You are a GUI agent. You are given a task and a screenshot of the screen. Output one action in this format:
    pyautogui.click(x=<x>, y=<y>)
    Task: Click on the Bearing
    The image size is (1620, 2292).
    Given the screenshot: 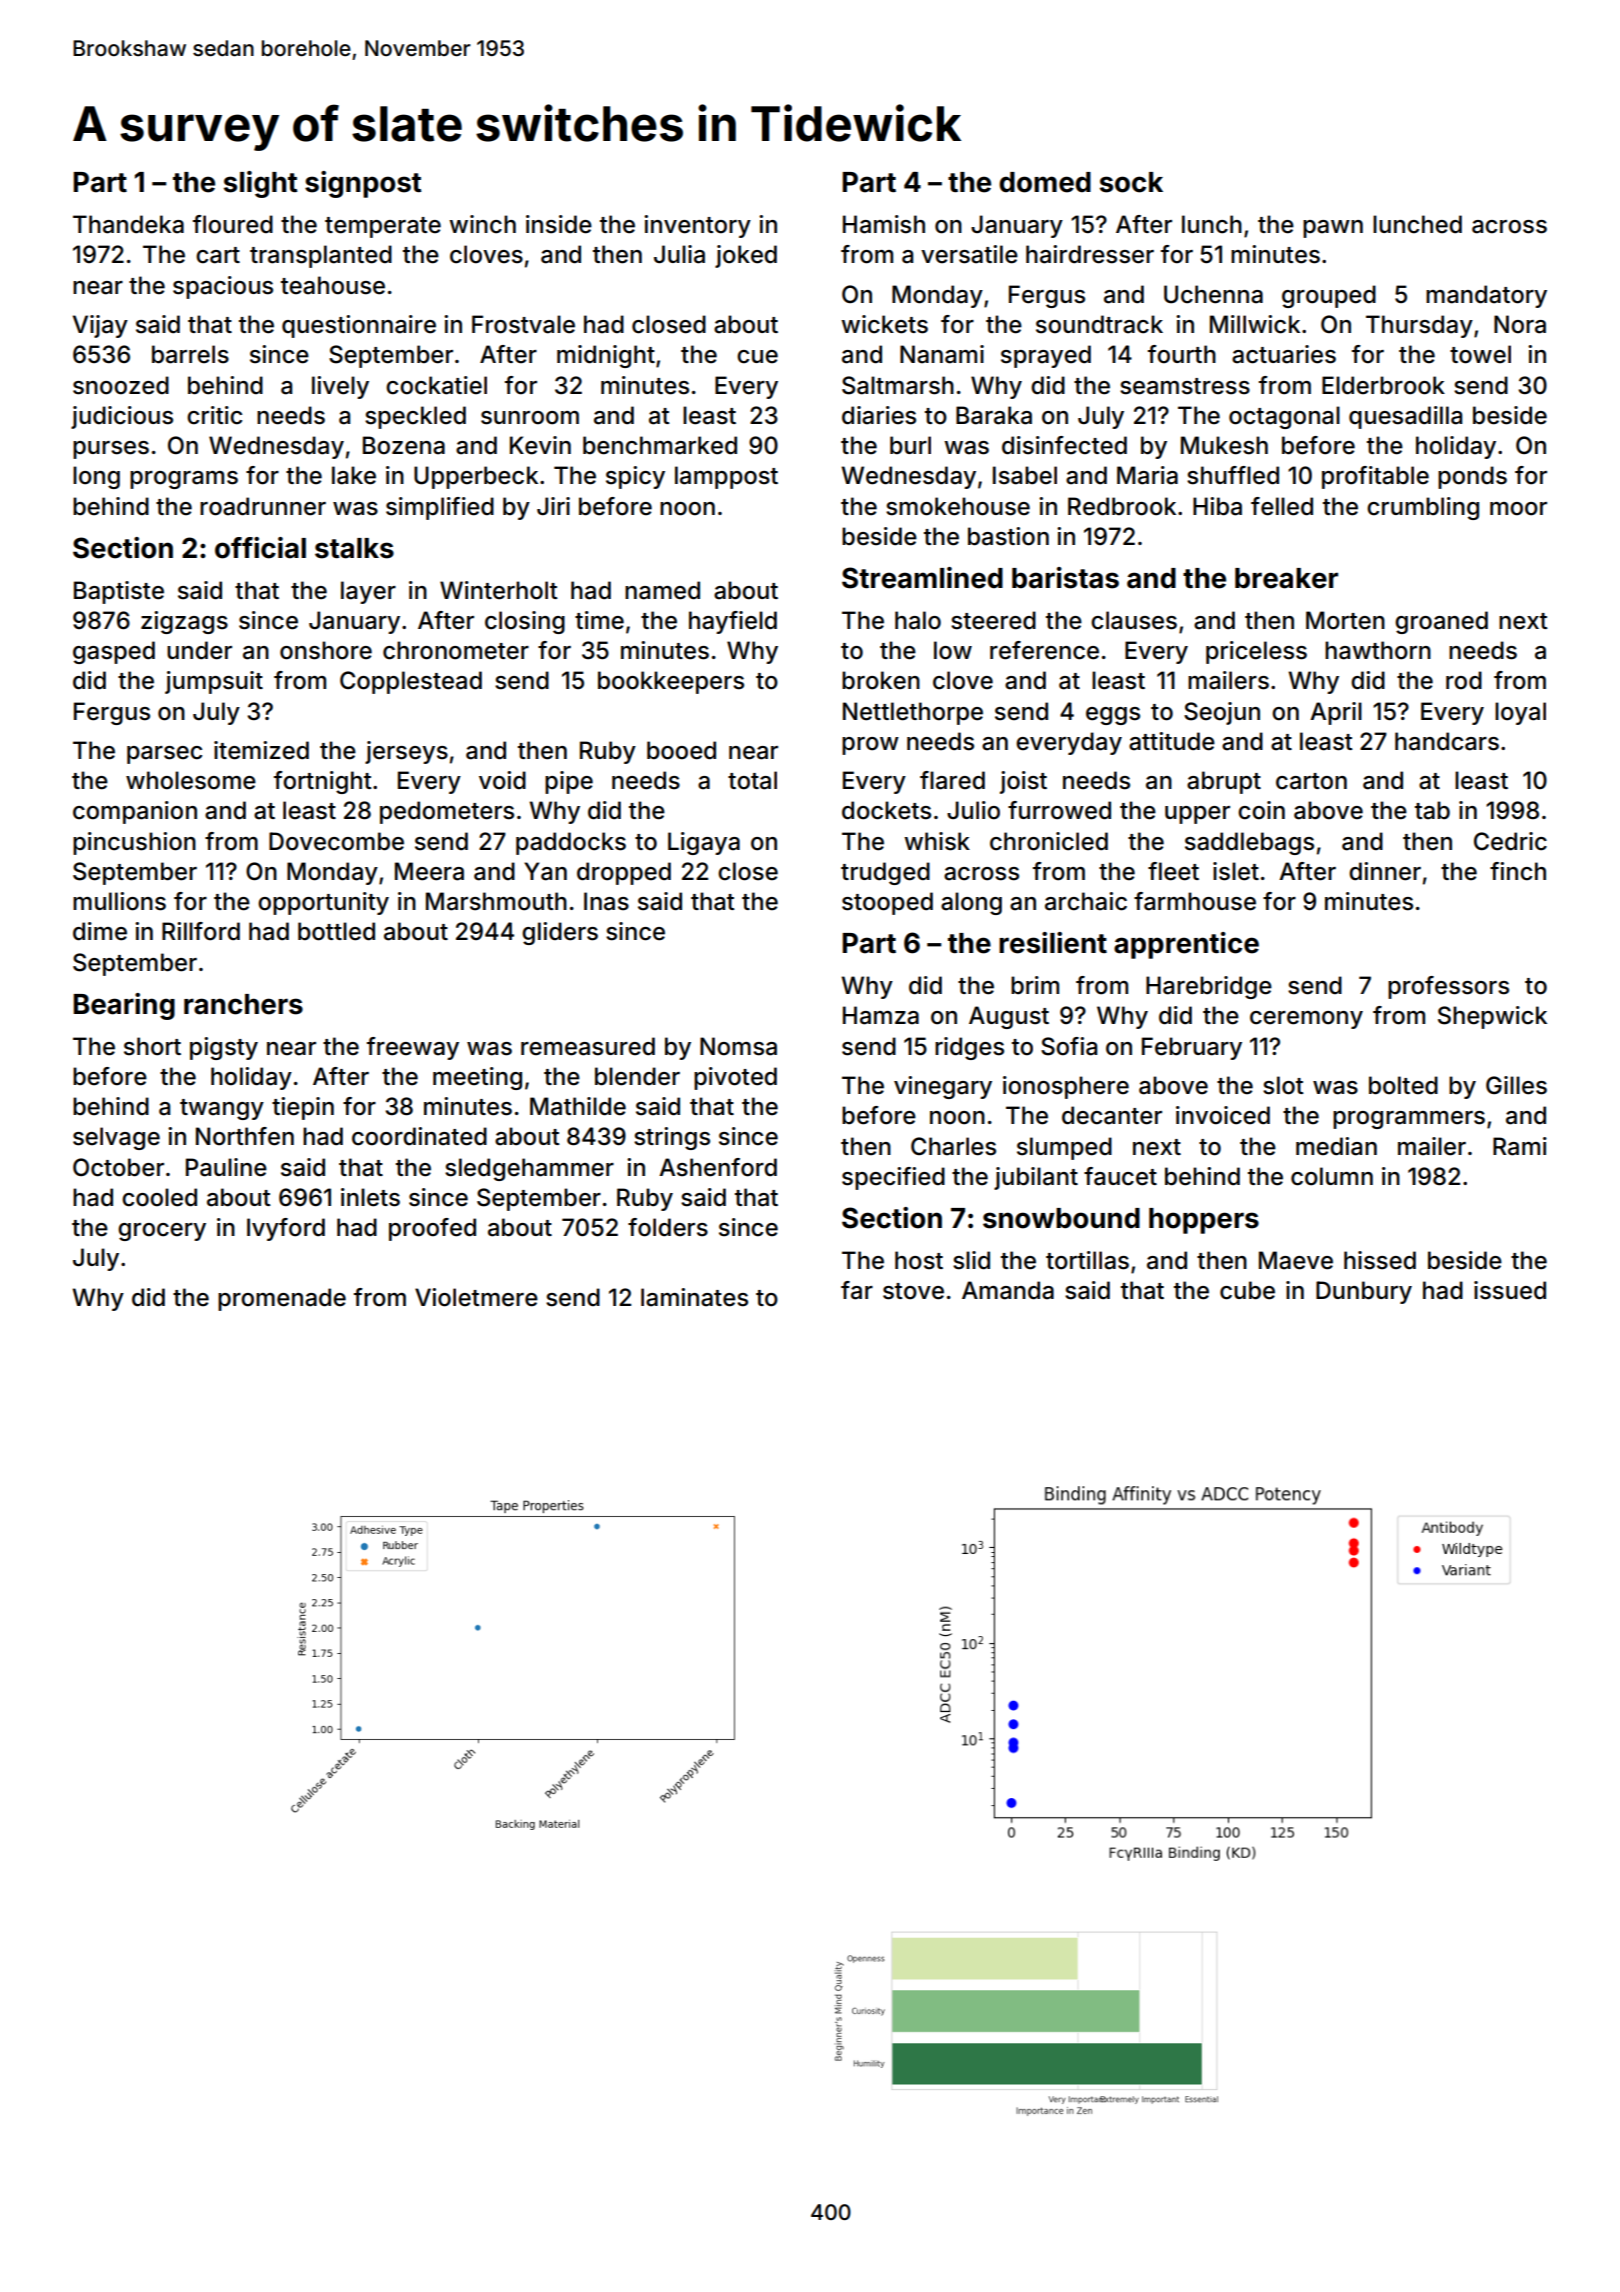 What is the action you would take?
    pyautogui.click(x=124, y=1006)
